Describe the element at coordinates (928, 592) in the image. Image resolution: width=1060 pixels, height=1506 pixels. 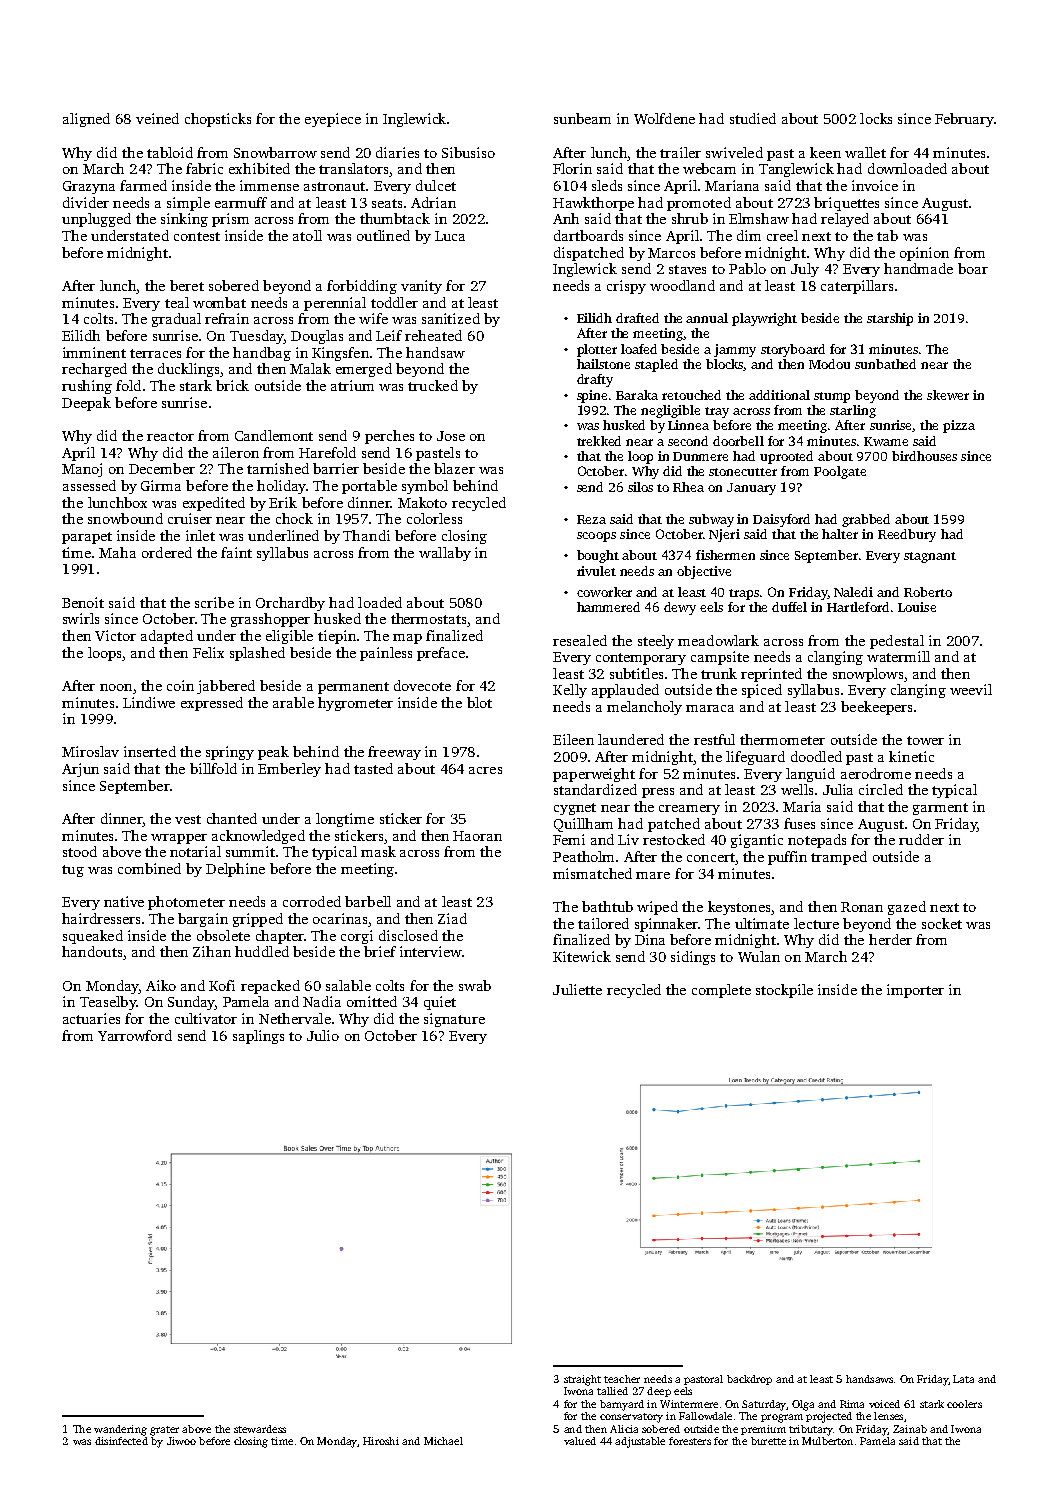
I see `Roberto` at that location.
